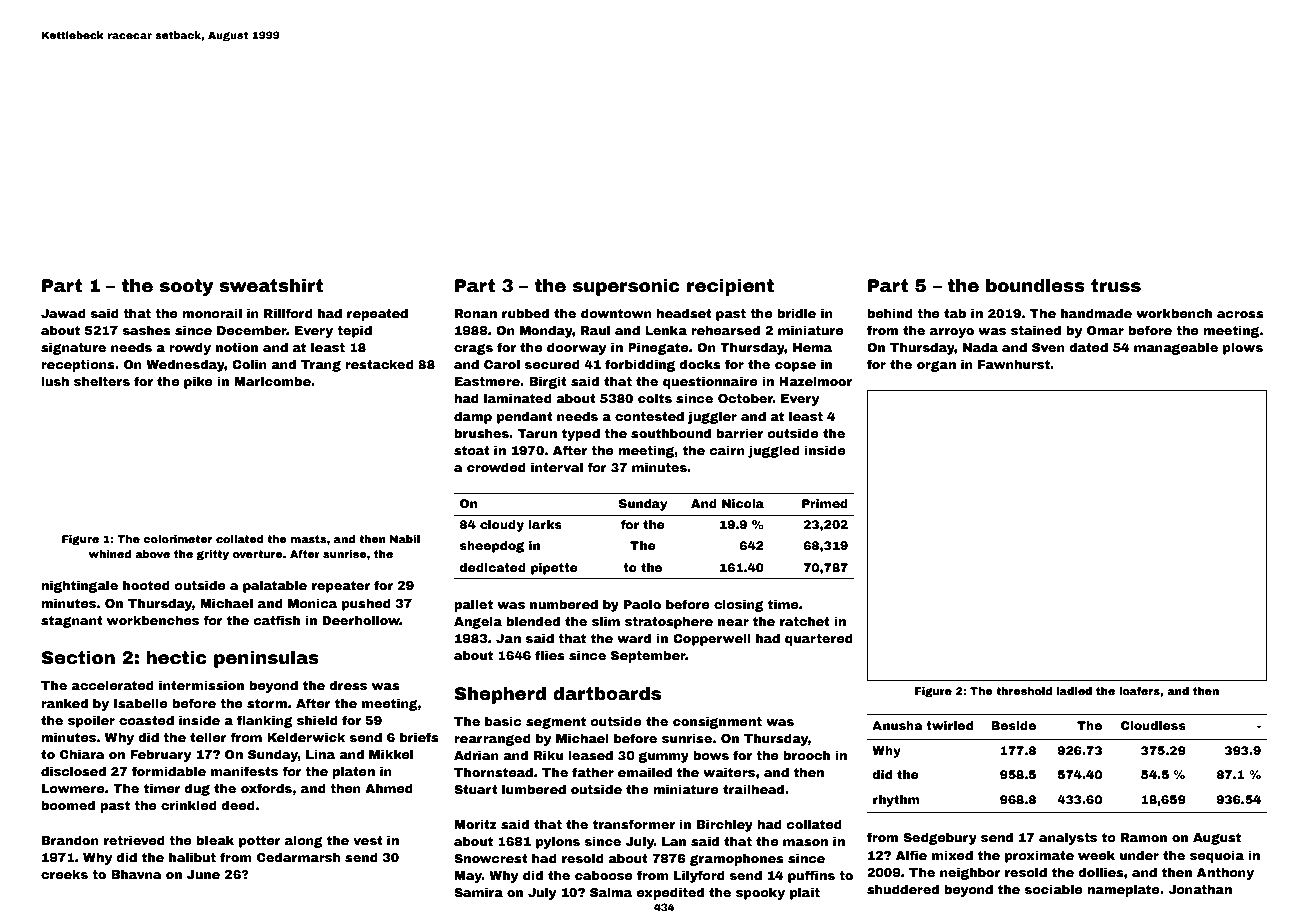 This document has width=1308, height=924. Describe the element at coordinates (473, 605) in the document. I see `pallet` at that location.
